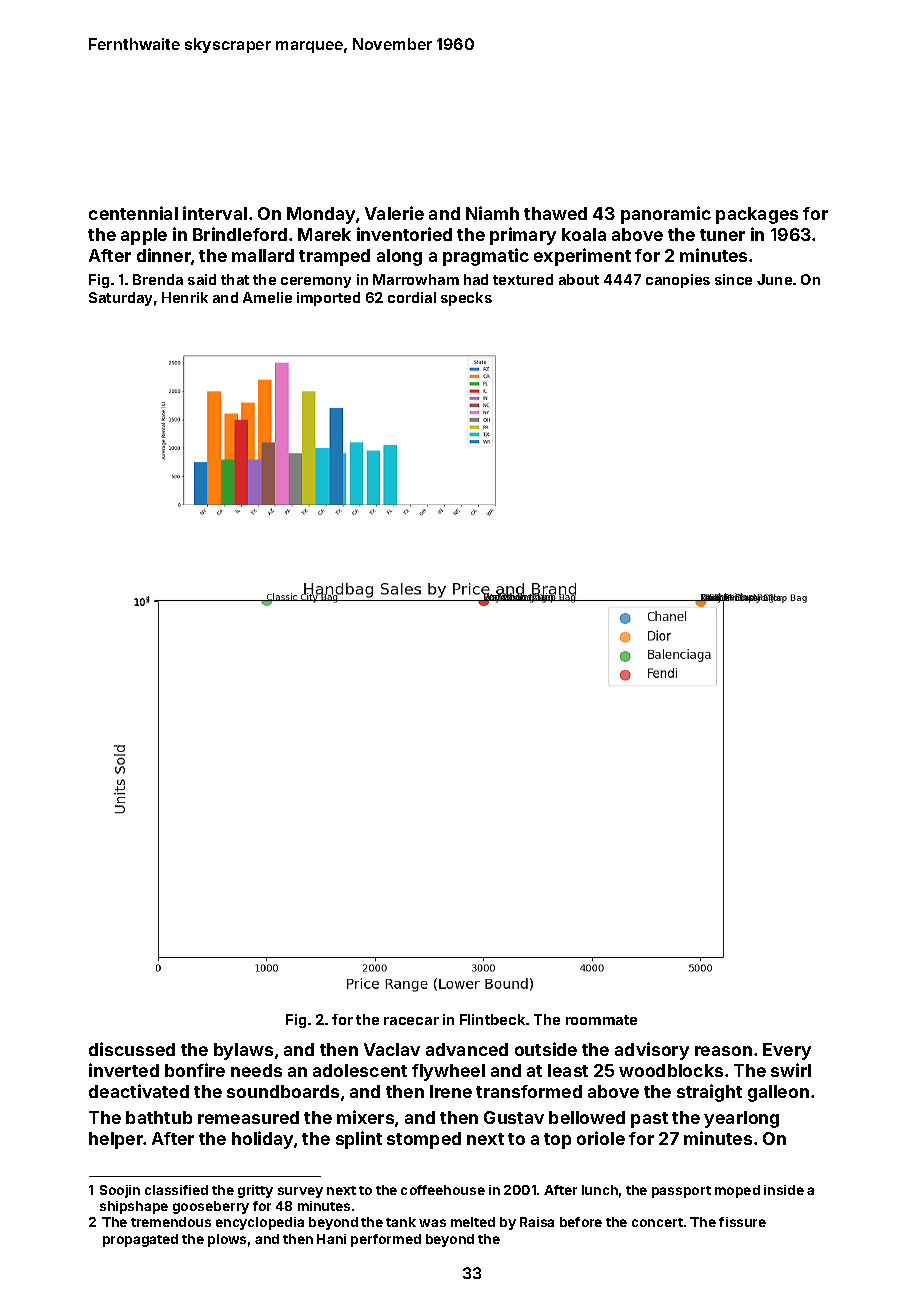  Describe the element at coordinates (723, 1051) in the page. I see `reason` at that location.
